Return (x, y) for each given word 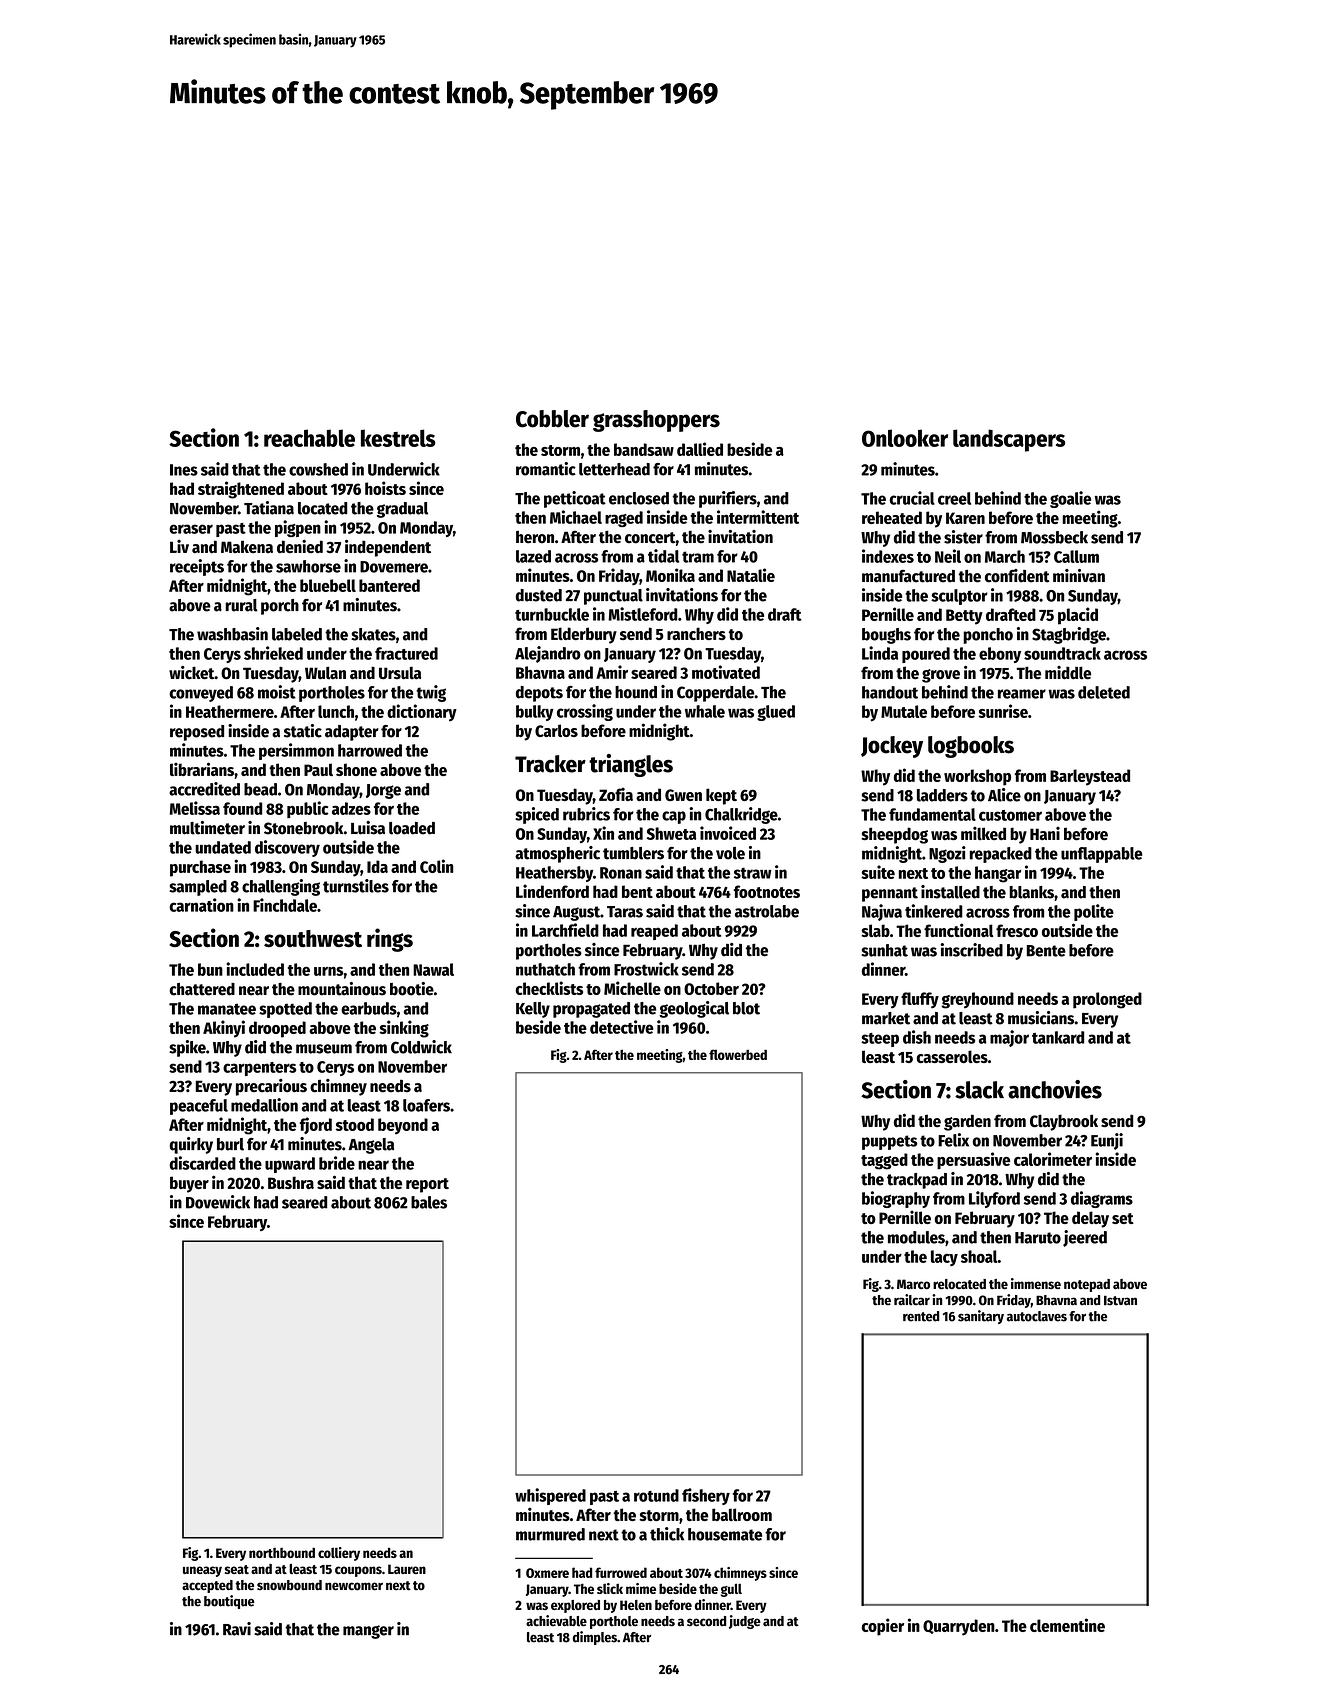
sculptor (959, 597)
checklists (549, 988)
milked (983, 833)
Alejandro (548, 654)
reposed (197, 733)
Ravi (237, 1629)
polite (1094, 912)
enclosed (639, 498)
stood (355, 1124)
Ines (184, 470)
